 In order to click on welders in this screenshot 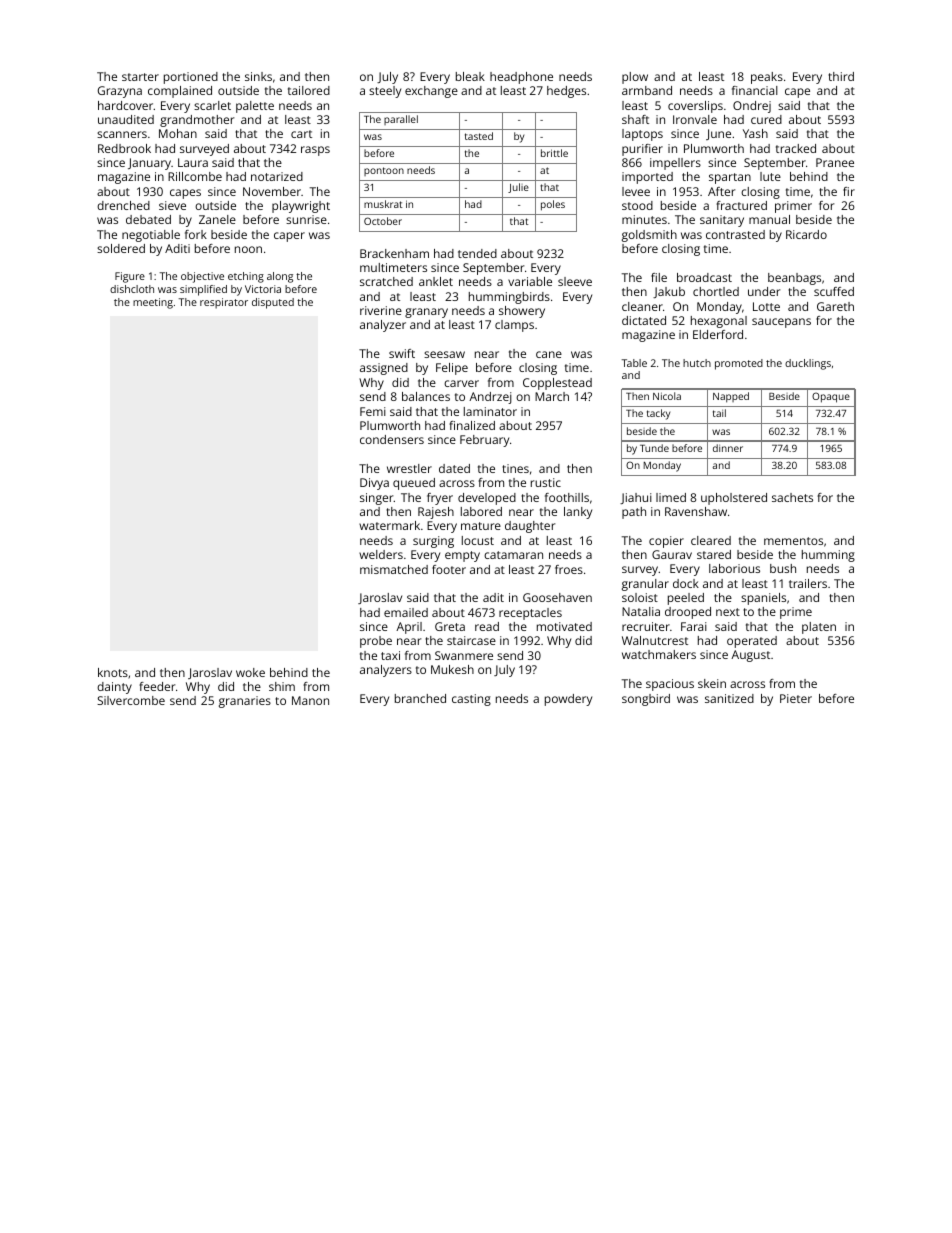, I will do `click(381, 554)`.
